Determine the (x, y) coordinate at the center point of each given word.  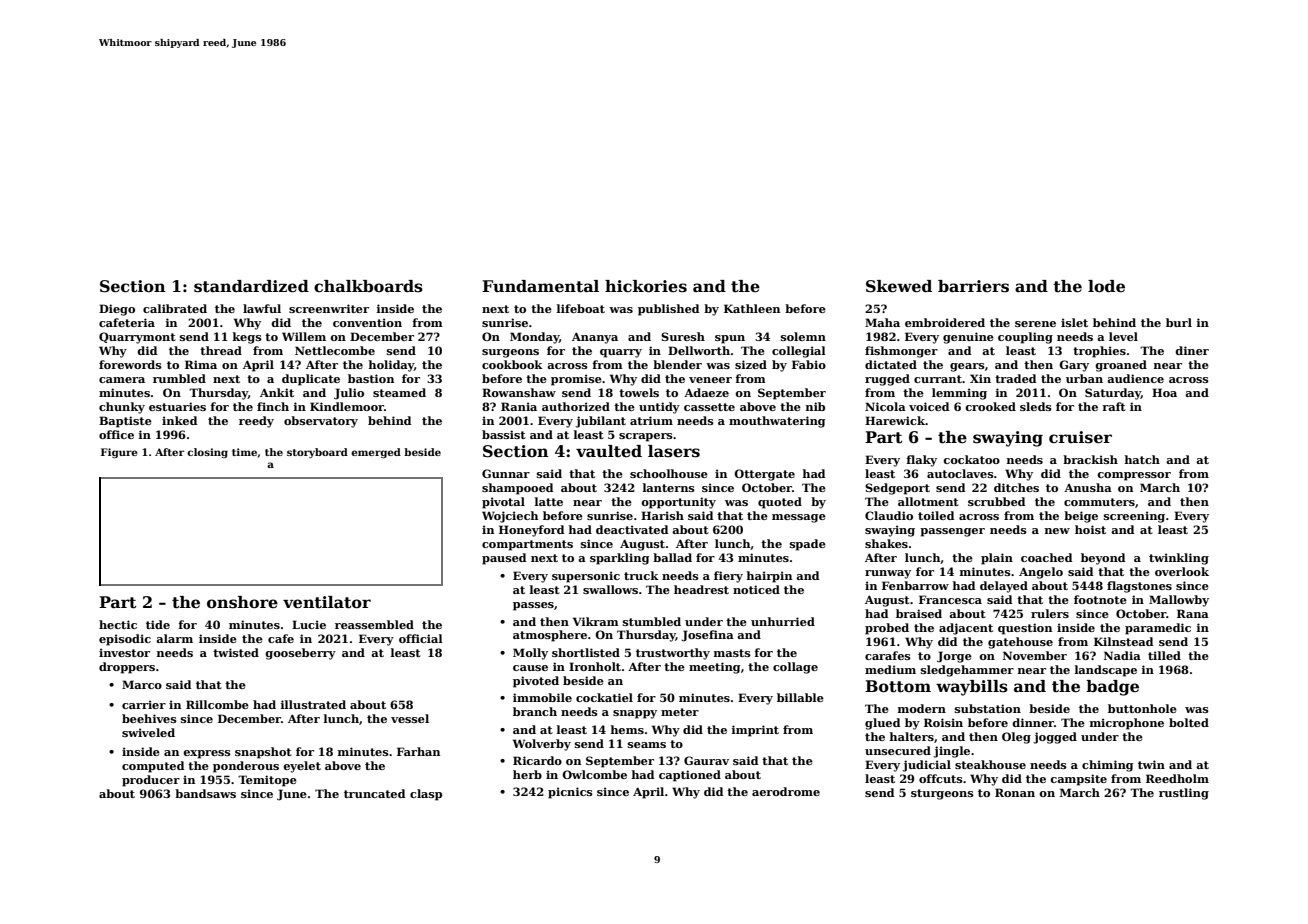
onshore (242, 602)
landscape (1106, 671)
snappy (635, 714)
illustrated (313, 704)
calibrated (175, 308)
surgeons (510, 353)
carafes (888, 655)
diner (1192, 350)
